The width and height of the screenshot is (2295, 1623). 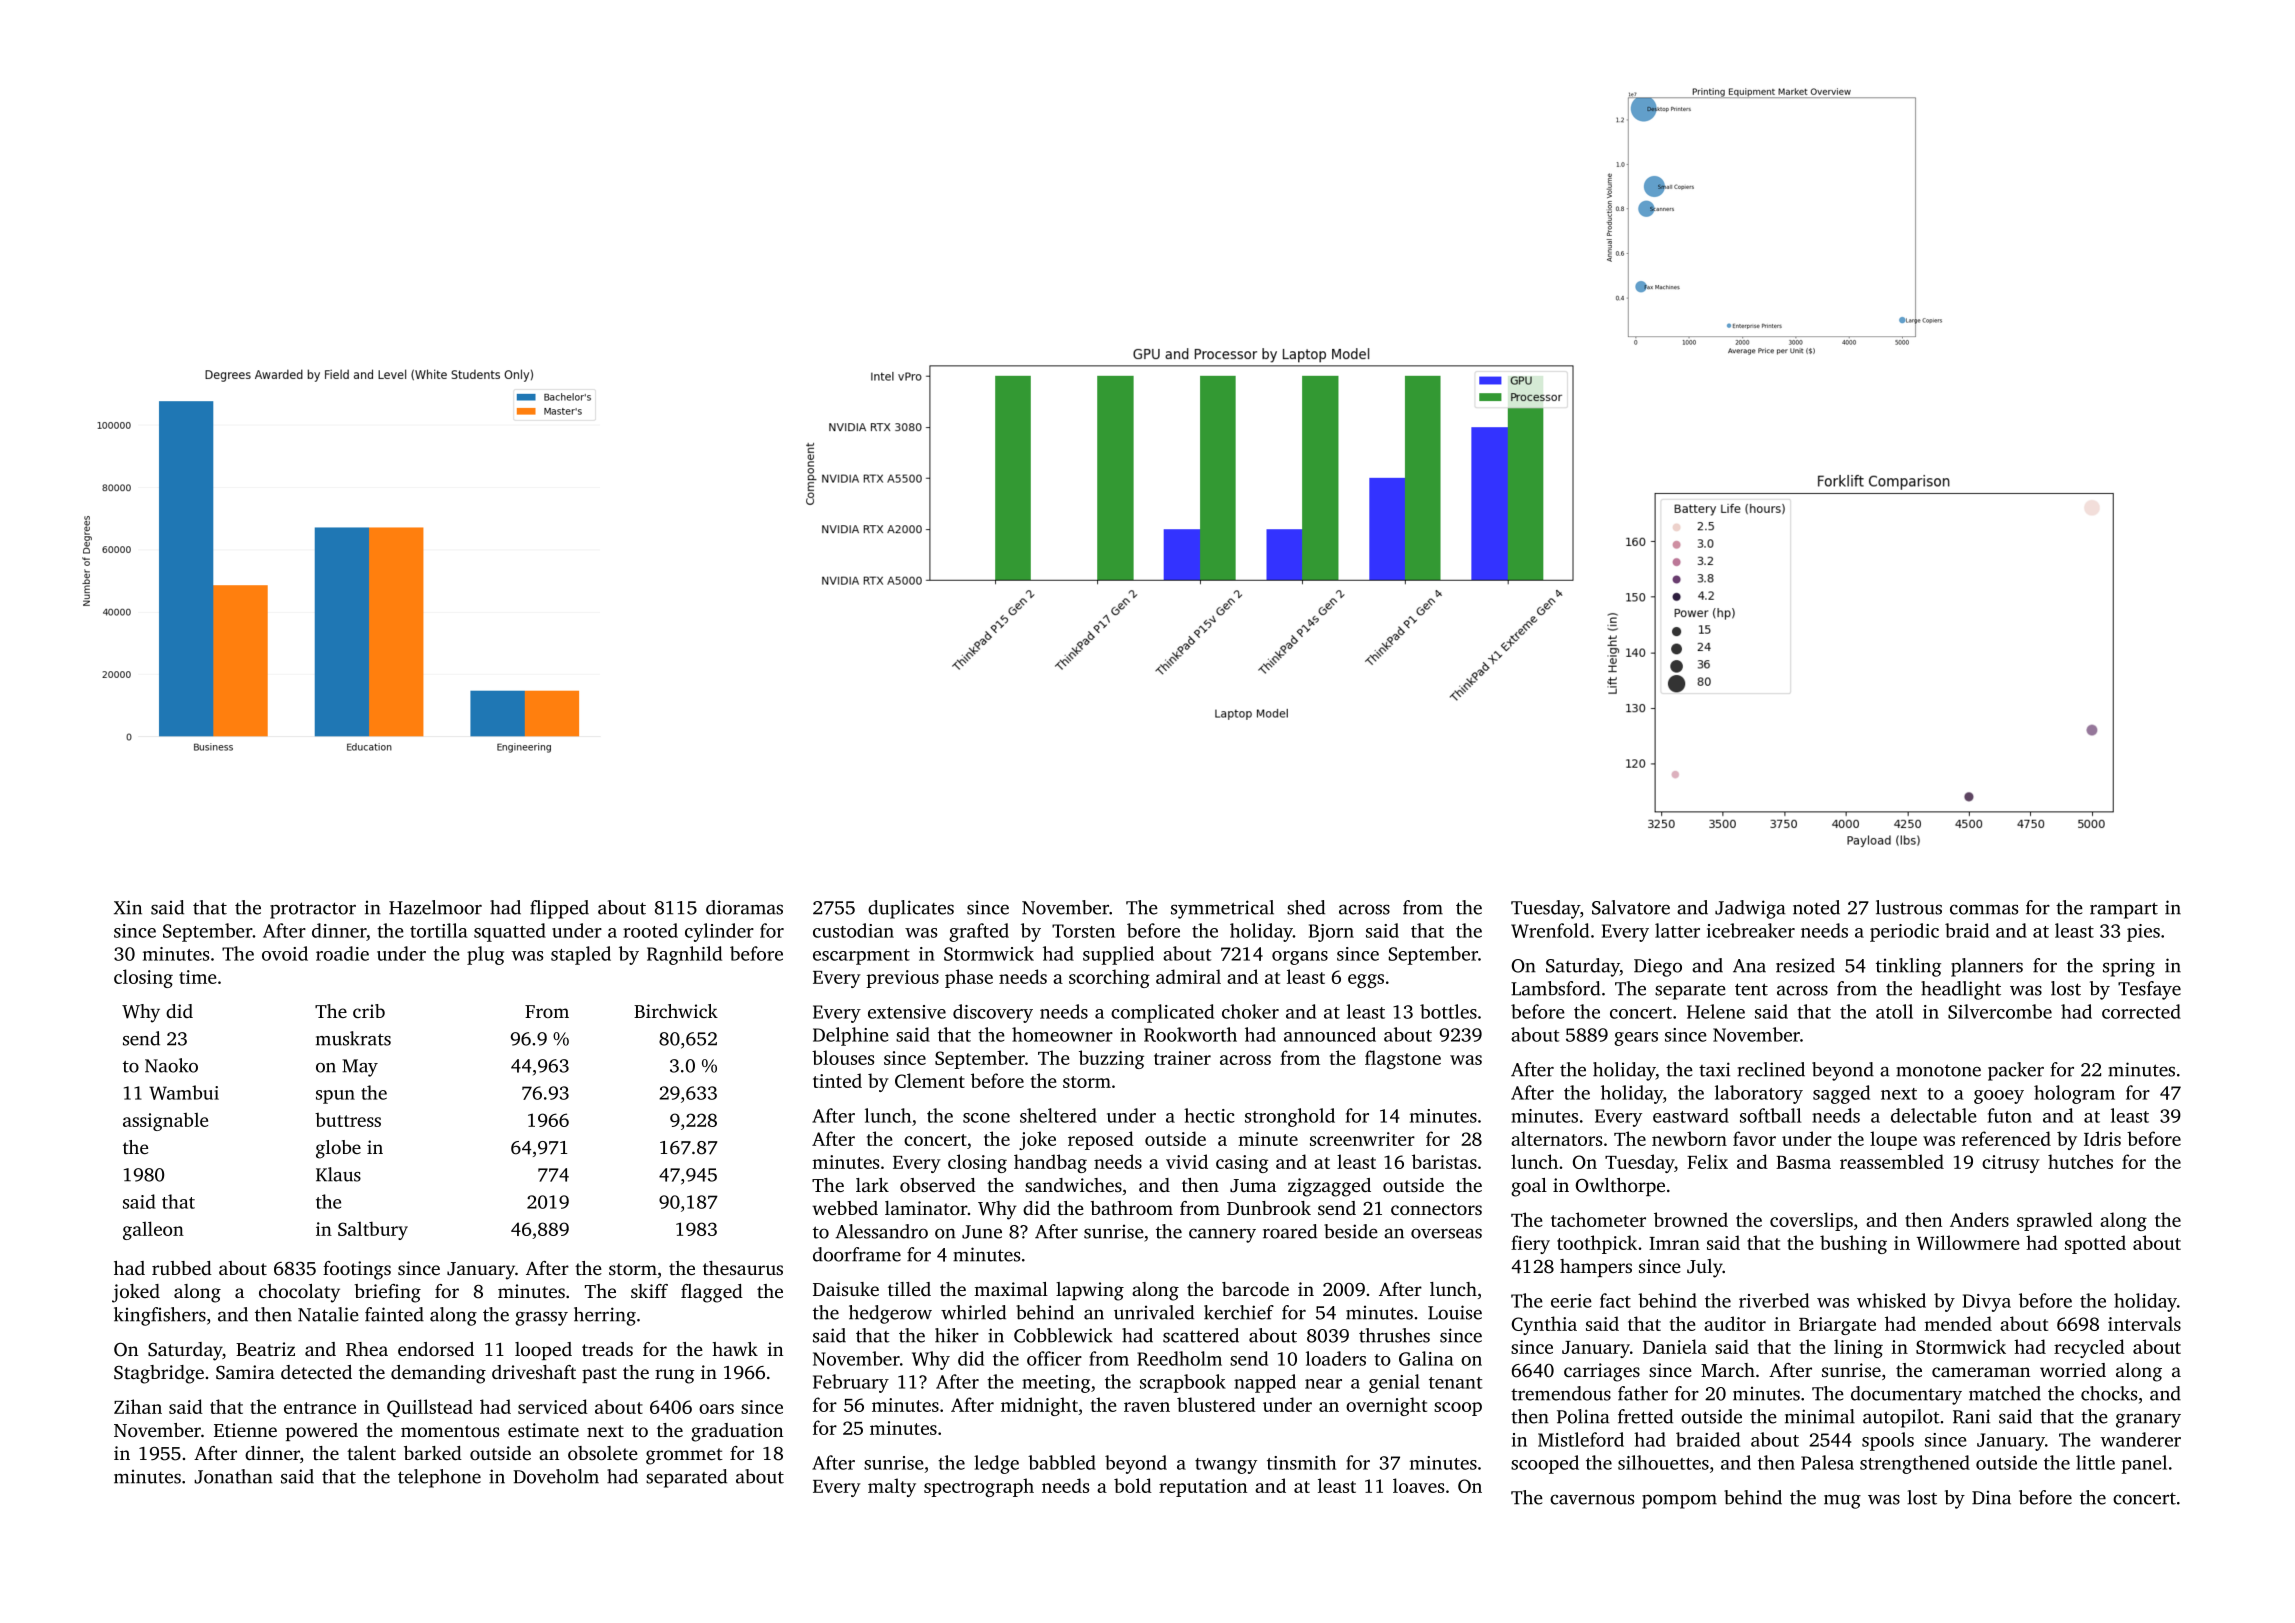 I want to click on packer, so click(x=2016, y=1071).
